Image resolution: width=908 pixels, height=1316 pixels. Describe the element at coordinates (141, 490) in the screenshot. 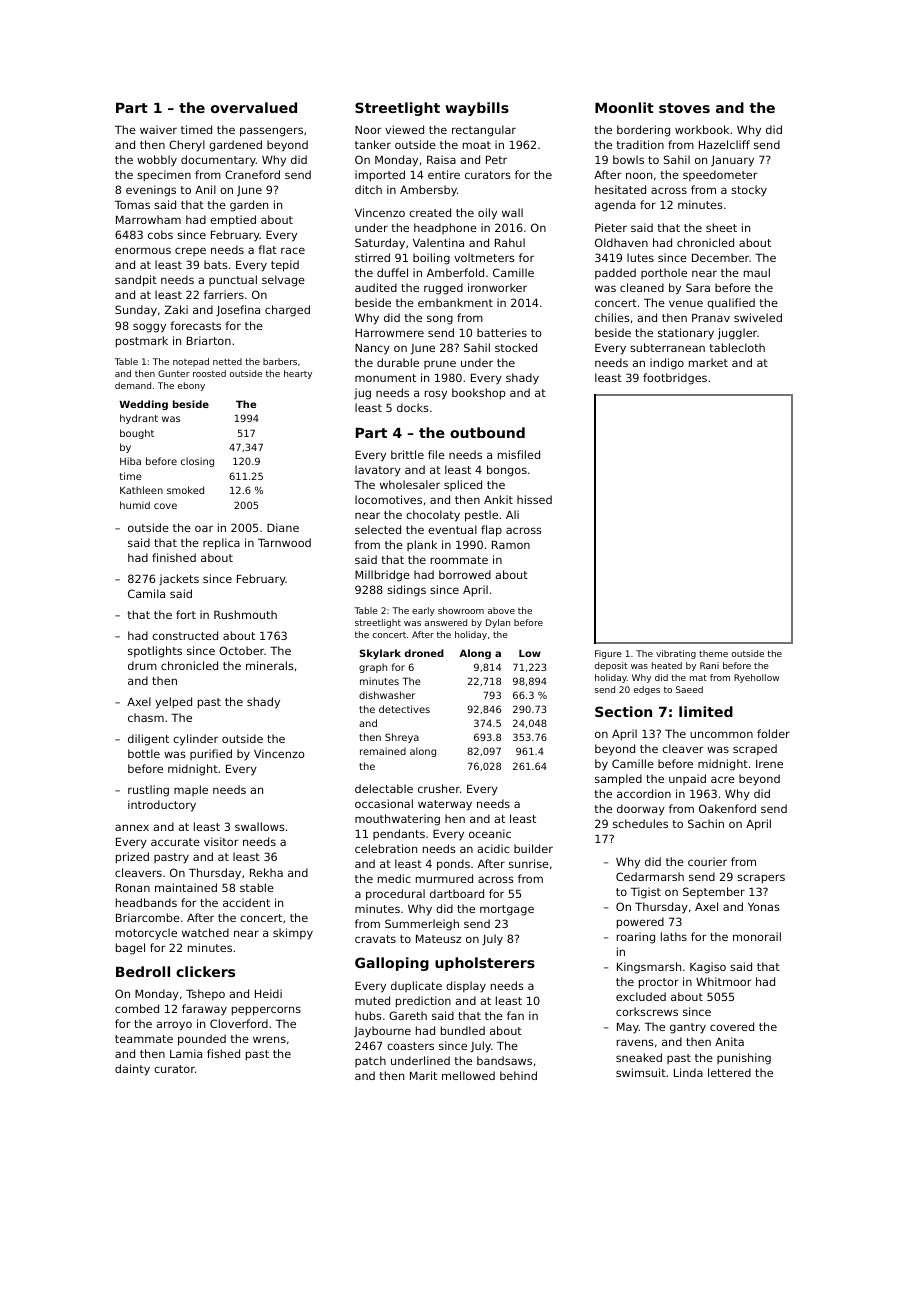

I see `Kathleen` at that location.
